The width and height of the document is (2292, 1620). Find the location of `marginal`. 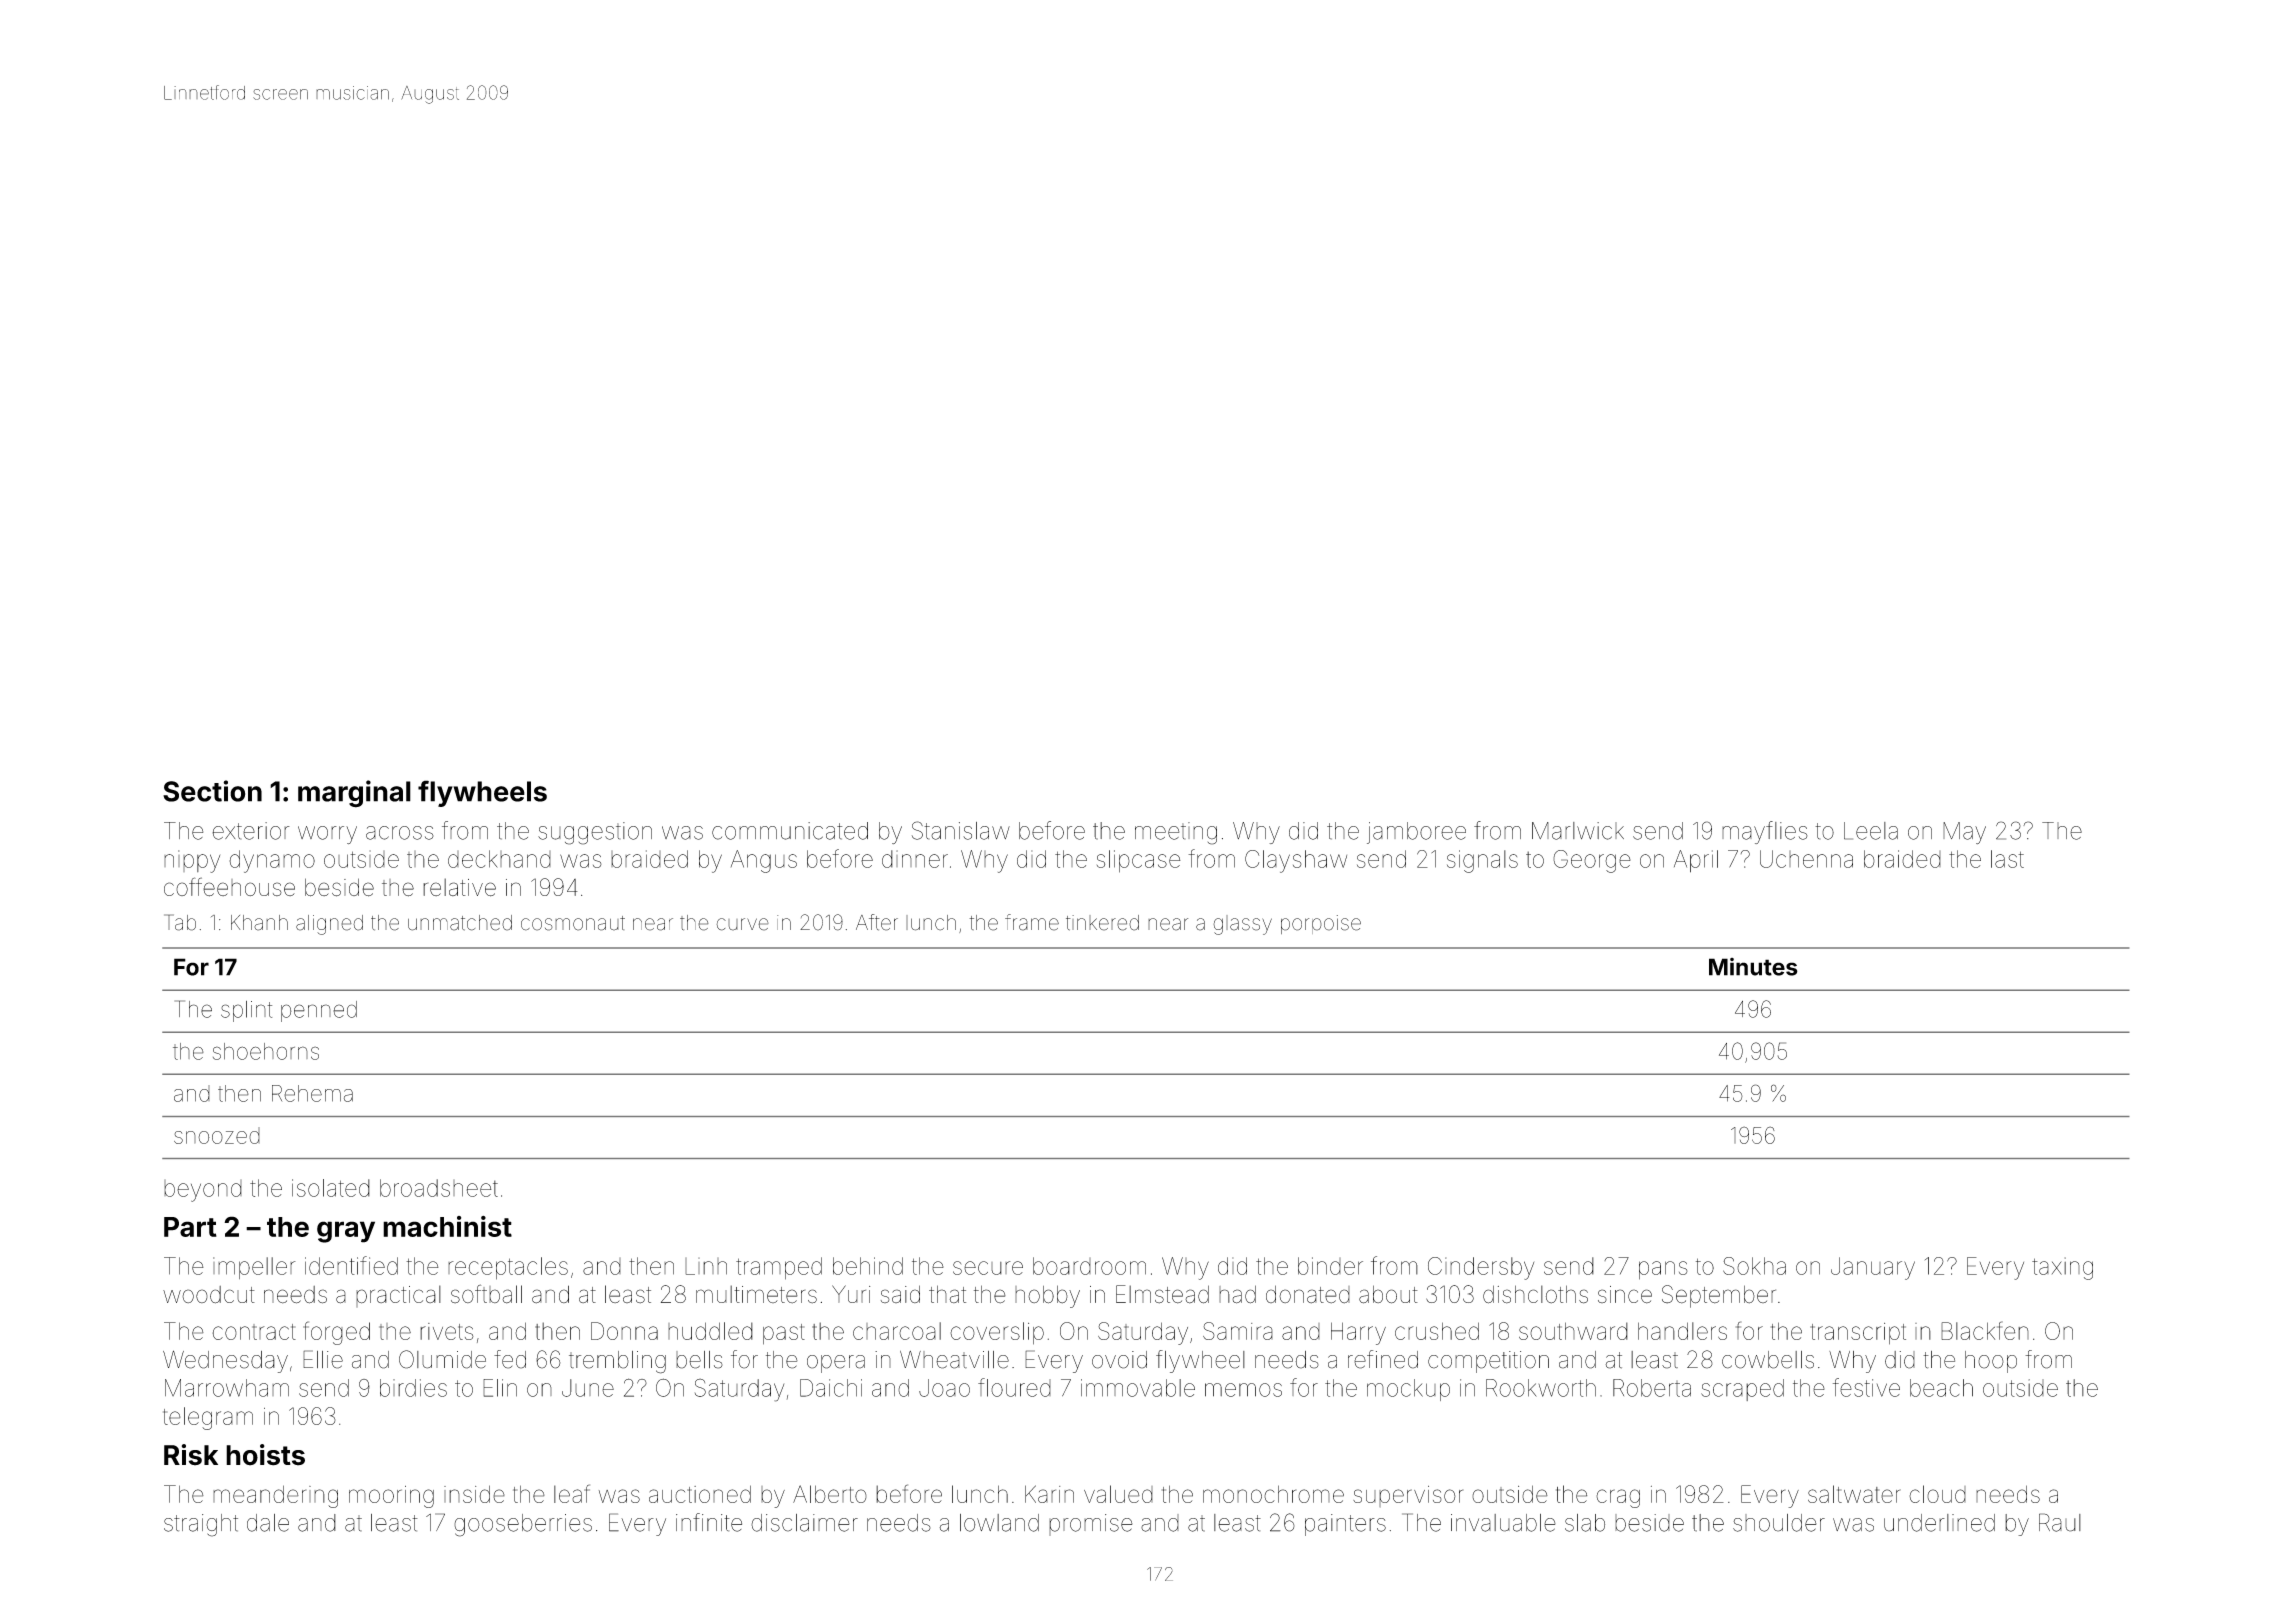

marginal is located at coordinates (354, 794).
